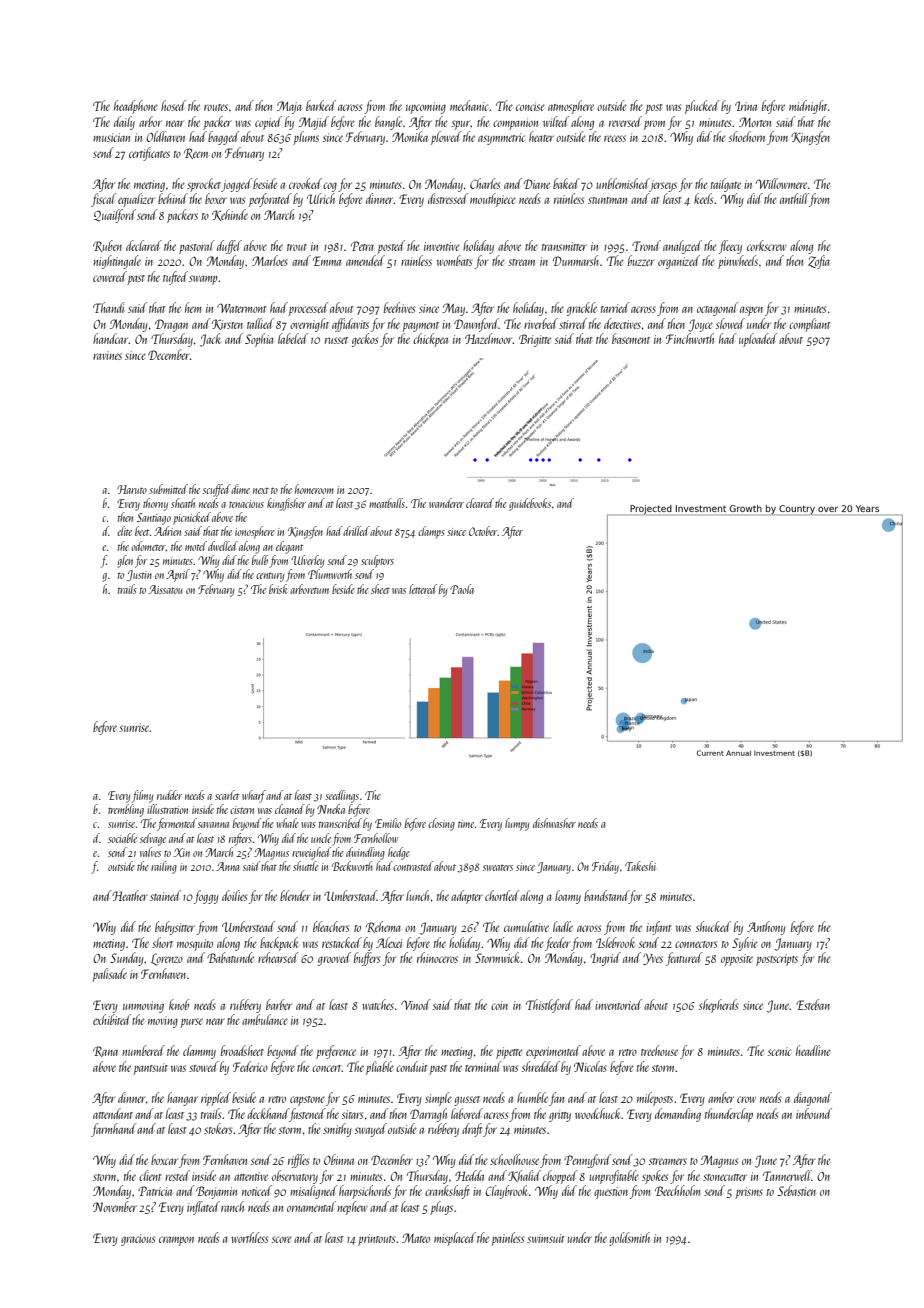 This screenshot has height=1308, width=924. I want to click on routes, so click(216, 107).
